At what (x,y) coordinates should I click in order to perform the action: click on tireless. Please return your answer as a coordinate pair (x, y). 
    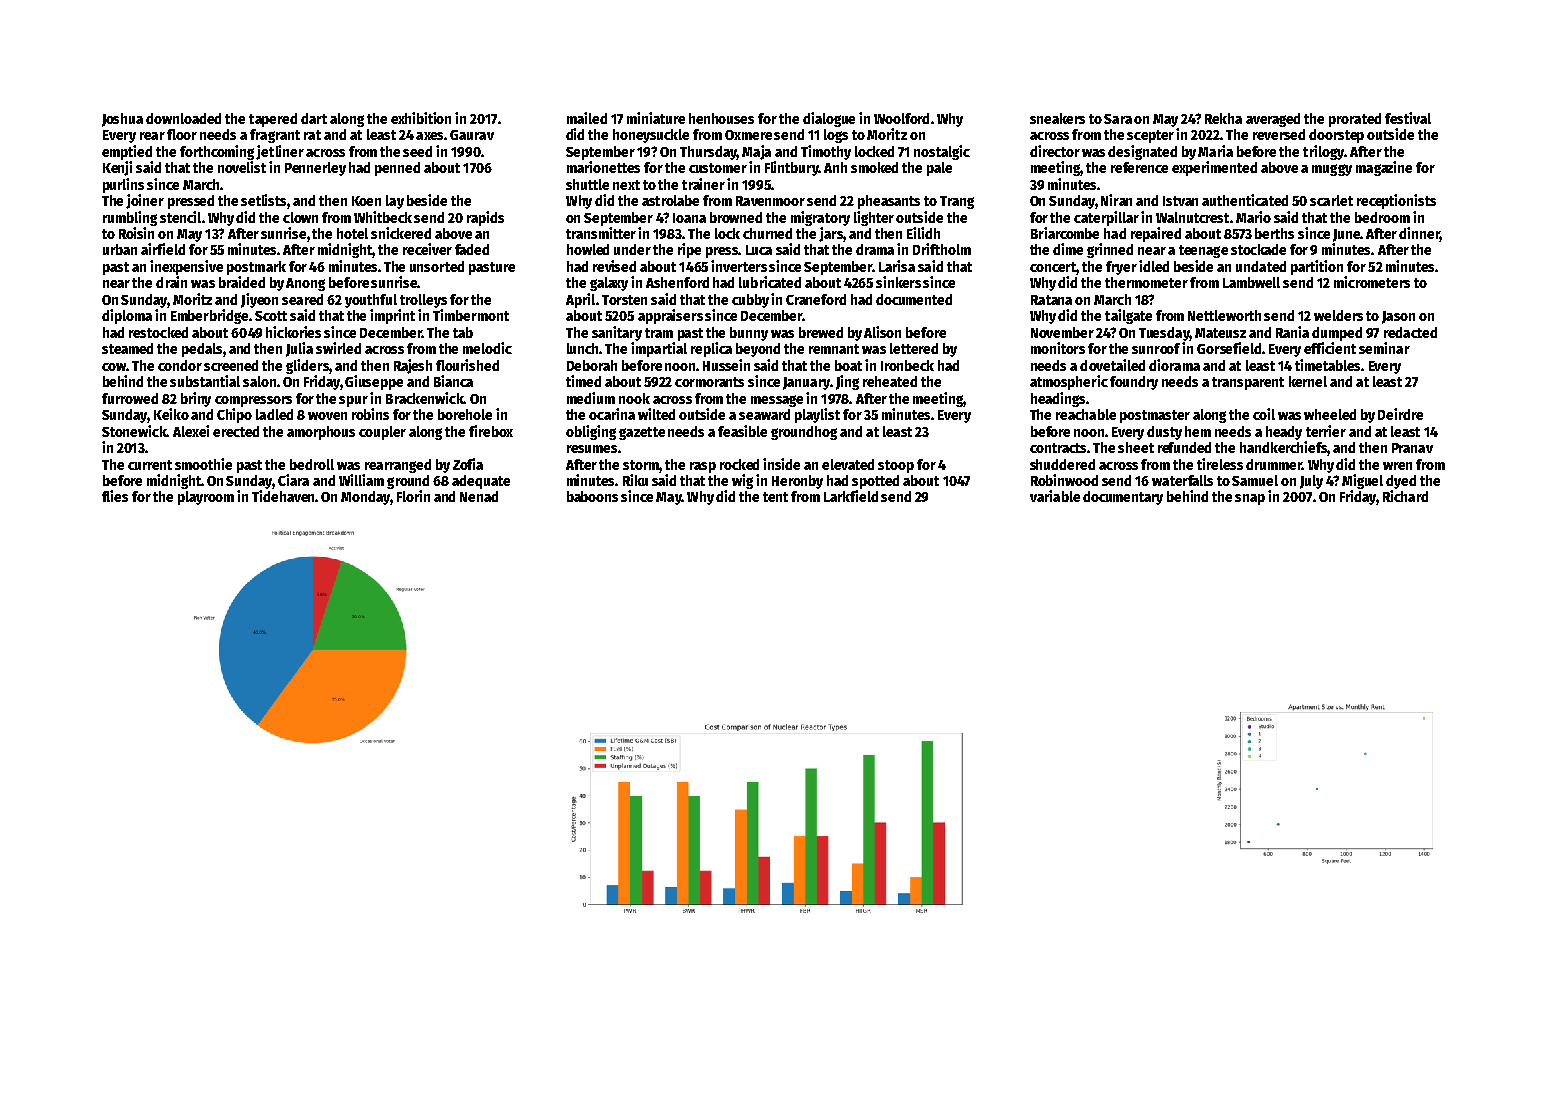
    Looking at the image, I should click on (1220, 464).
